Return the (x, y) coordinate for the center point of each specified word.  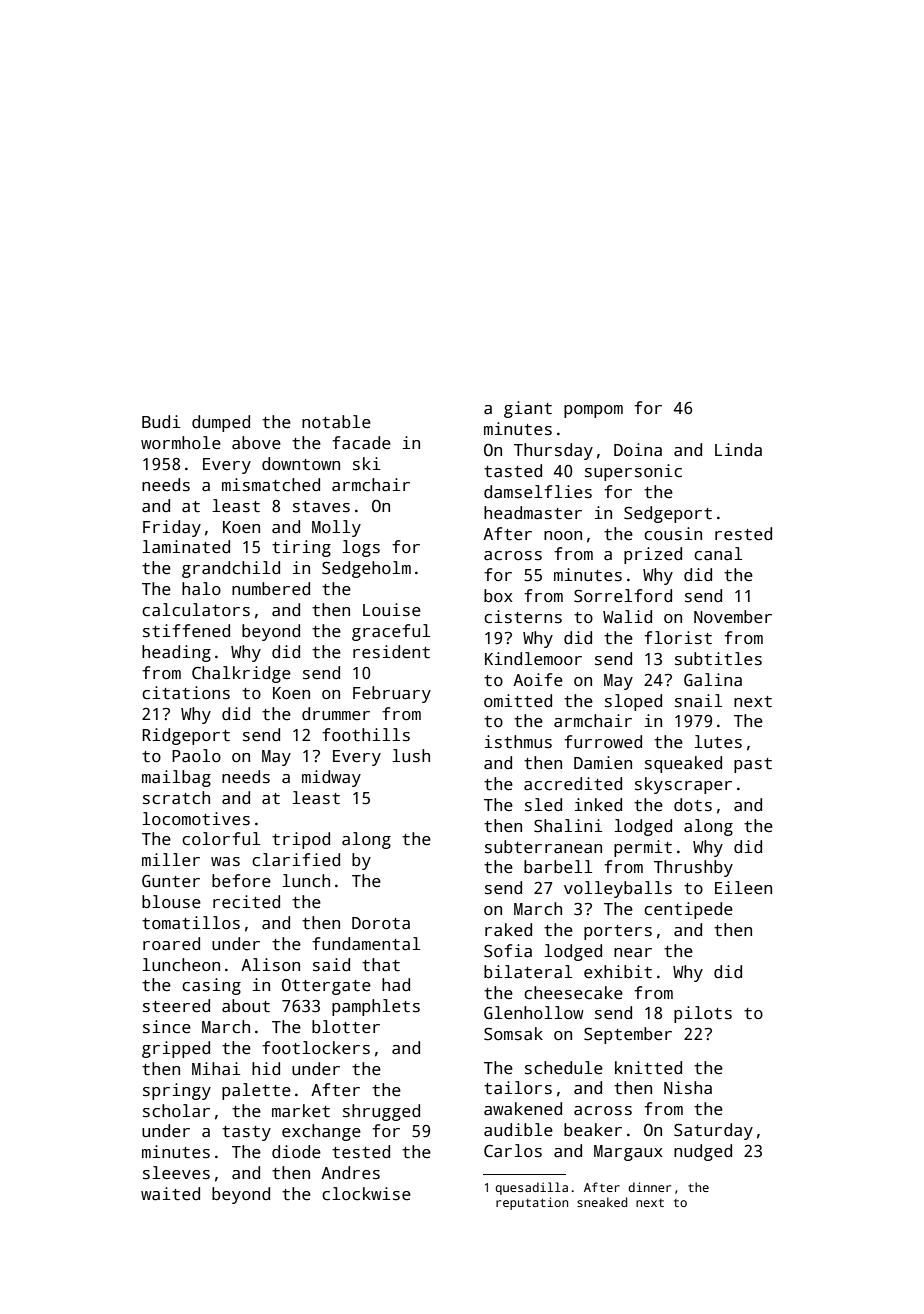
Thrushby (693, 868)
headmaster (533, 513)
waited (170, 1194)
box (498, 596)
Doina (638, 450)
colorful (221, 839)
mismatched (271, 485)
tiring (301, 548)
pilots (703, 1014)
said (331, 965)
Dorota (381, 923)
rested (743, 534)
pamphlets (376, 1007)
